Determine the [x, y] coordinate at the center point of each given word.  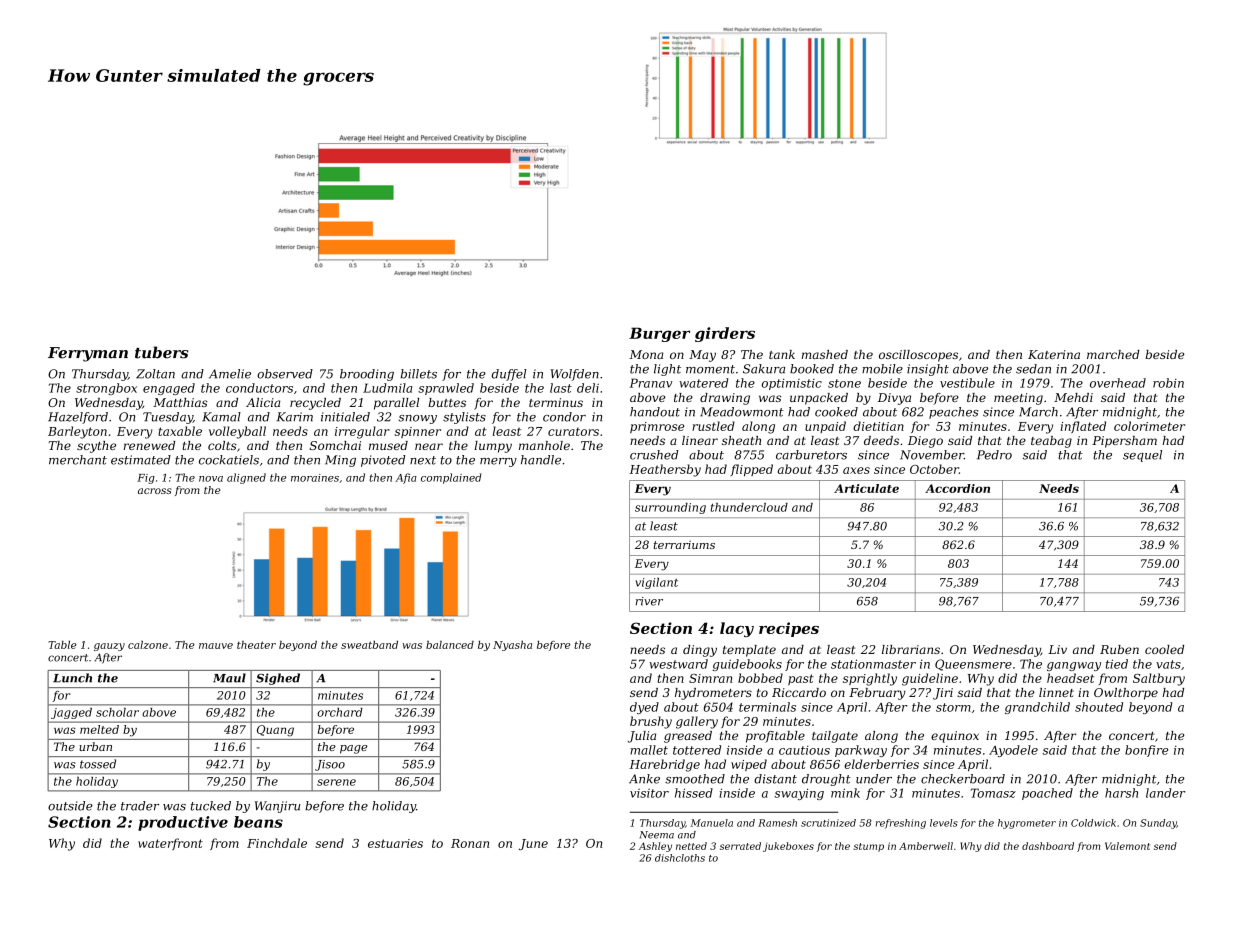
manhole [544, 445]
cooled [1164, 649]
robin [1168, 383]
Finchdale [277, 843]
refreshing [901, 824]
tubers [161, 352]
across [155, 491]
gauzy [109, 647]
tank [782, 354]
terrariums [684, 544]
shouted [1099, 707]
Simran [710, 678]
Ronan [470, 843]
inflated [1083, 427]
